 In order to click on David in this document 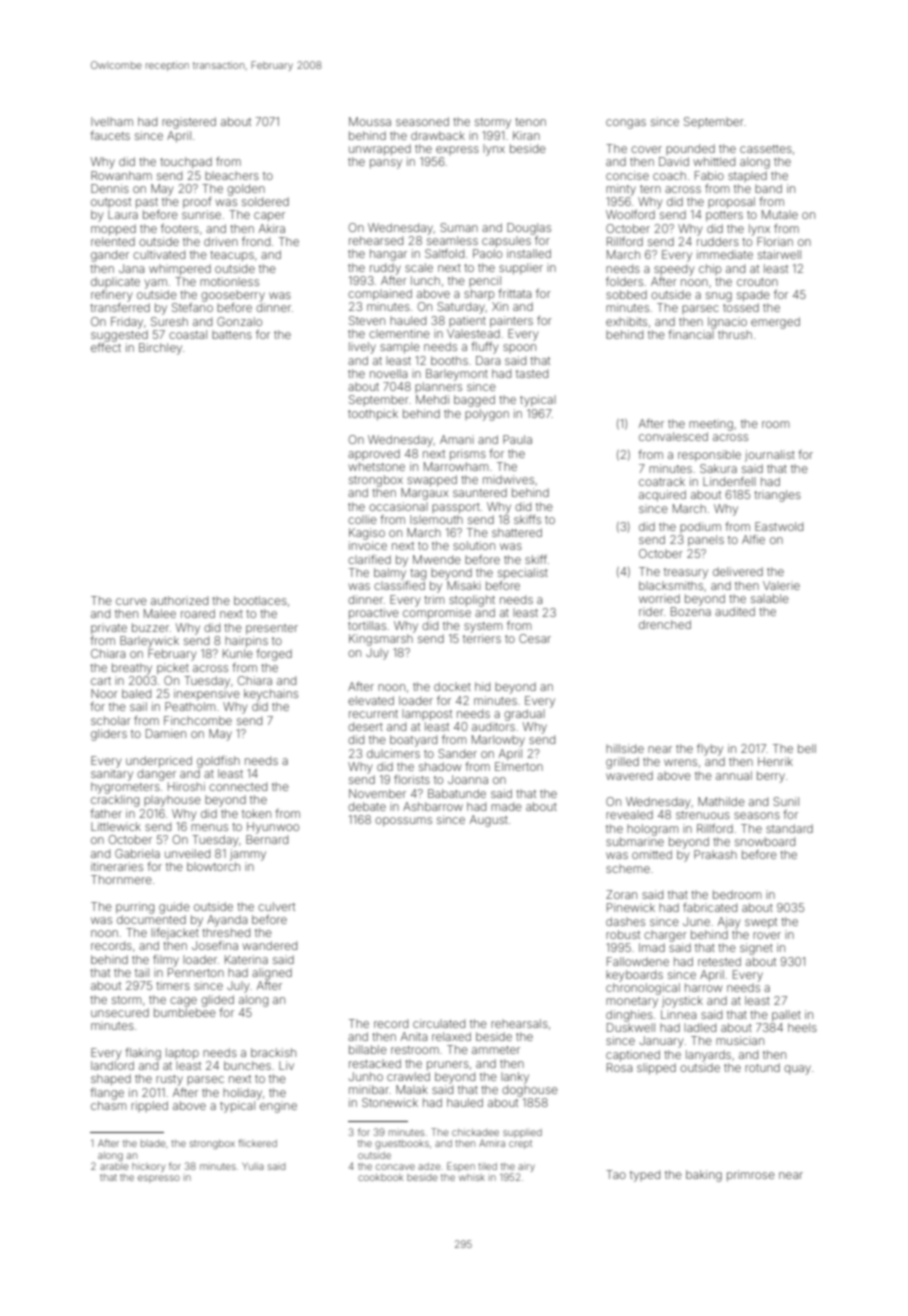, I will do `click(674, 161)`.
